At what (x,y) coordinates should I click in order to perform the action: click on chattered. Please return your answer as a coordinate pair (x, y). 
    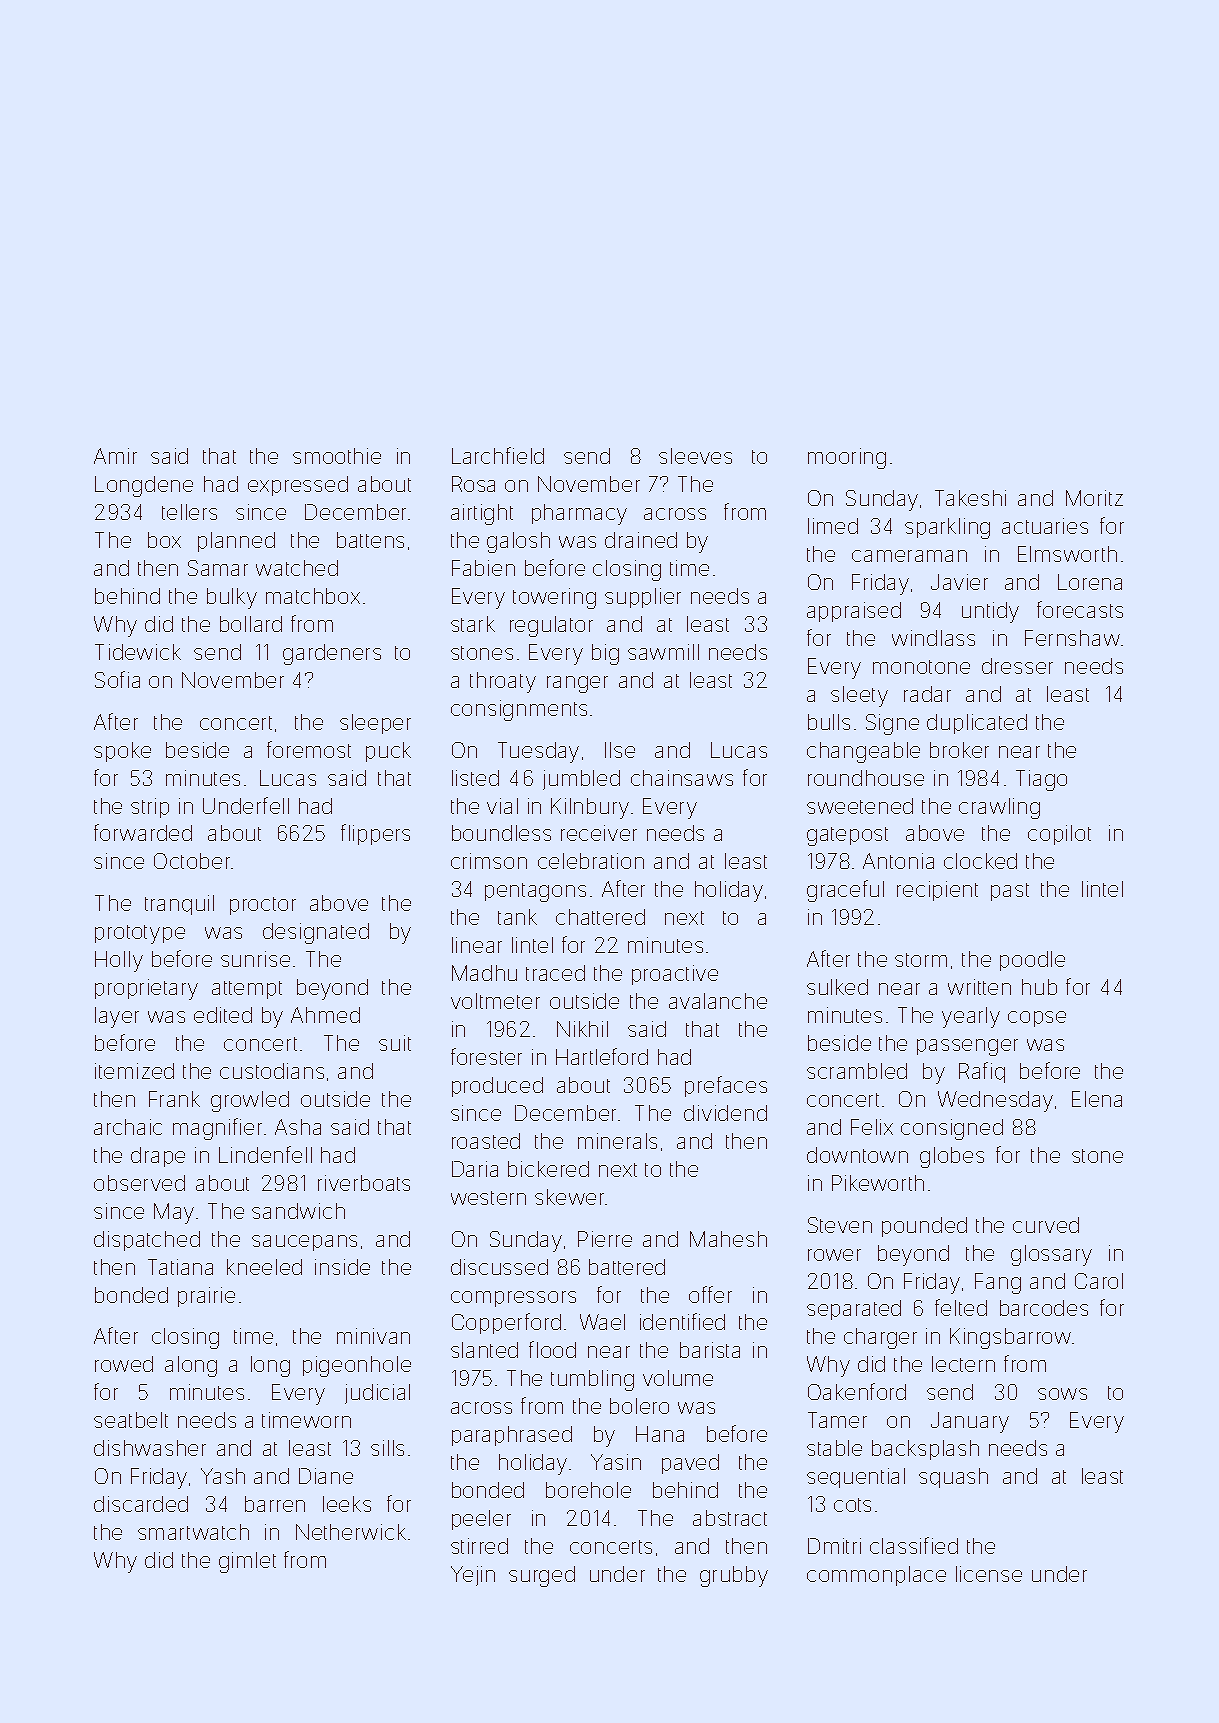
    Looking at the image, I should click on (600, 917).
